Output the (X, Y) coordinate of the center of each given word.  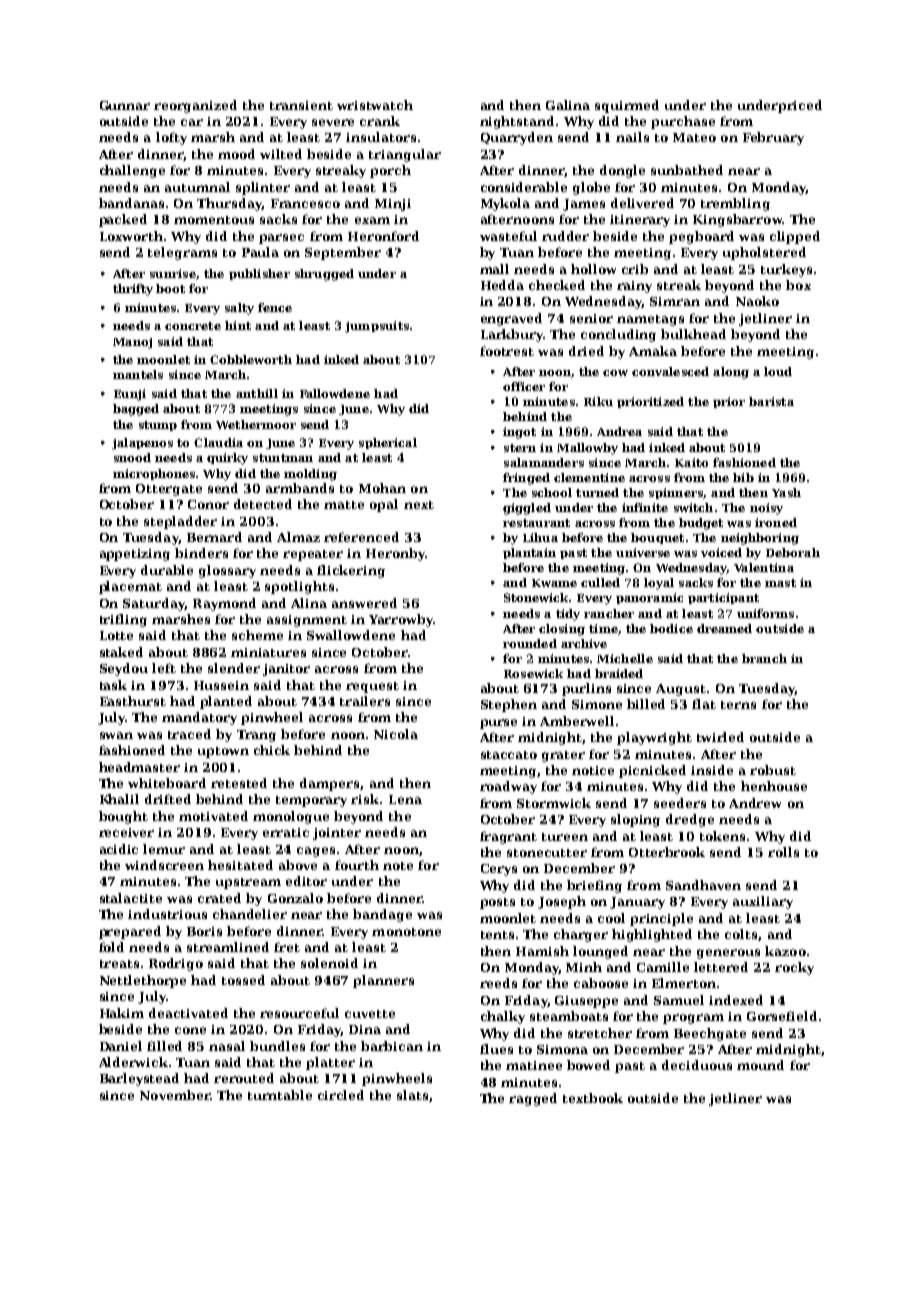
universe (643, 552)
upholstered (764, 253)
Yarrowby (401, 620)
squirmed (627, 106)
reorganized (195, 106)
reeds (498, 983)
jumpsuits (377, 327)
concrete (193, 326)
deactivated (188, 1013)
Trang (256, 736)
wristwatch (375, 105)
